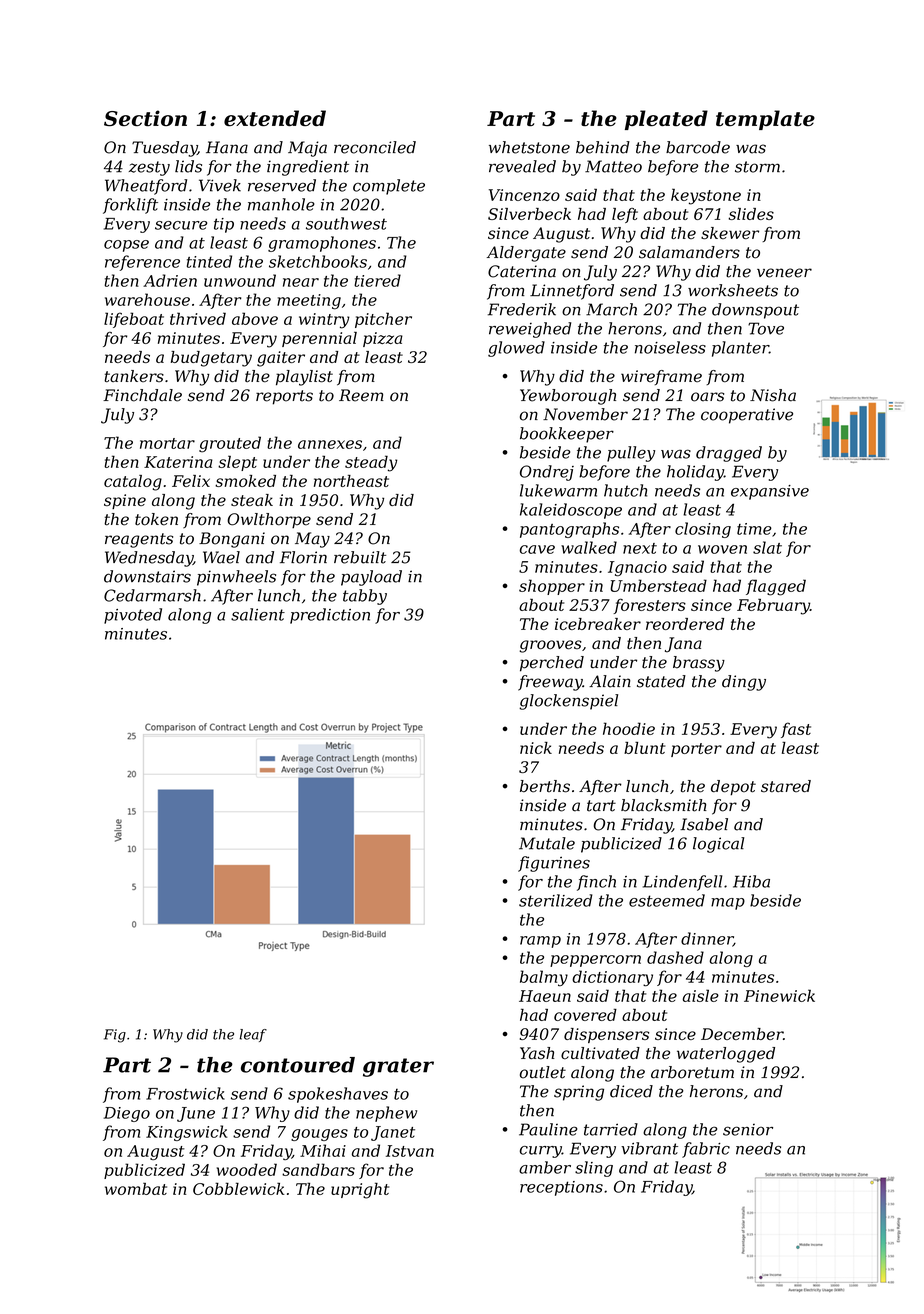 Image resolution: width=924 pixels, height=1314 pixels. What do you see at coordinates (718, 845) in the page?
I see `logical` at bounding box center [718, 845].
